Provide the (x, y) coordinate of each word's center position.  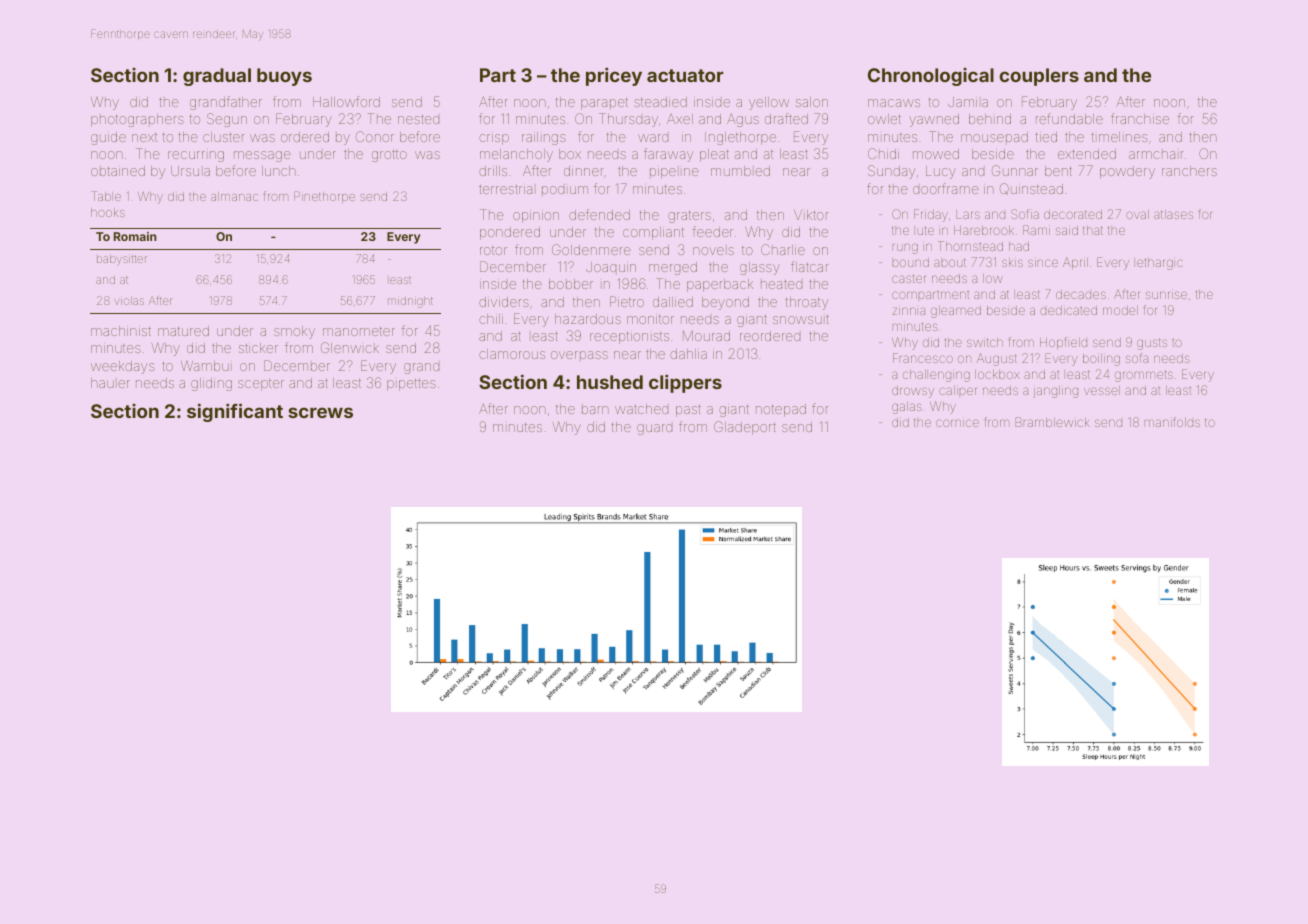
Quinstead (1031, 189)
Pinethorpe (324, 197)
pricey (614, 76)
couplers (1039, 77)
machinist (121, 331)
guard (654, 429)
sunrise (1166, 295)
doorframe (946, 188)
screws (320, 412)
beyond (725, 303)
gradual (217, 77)
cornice (957, 423)
